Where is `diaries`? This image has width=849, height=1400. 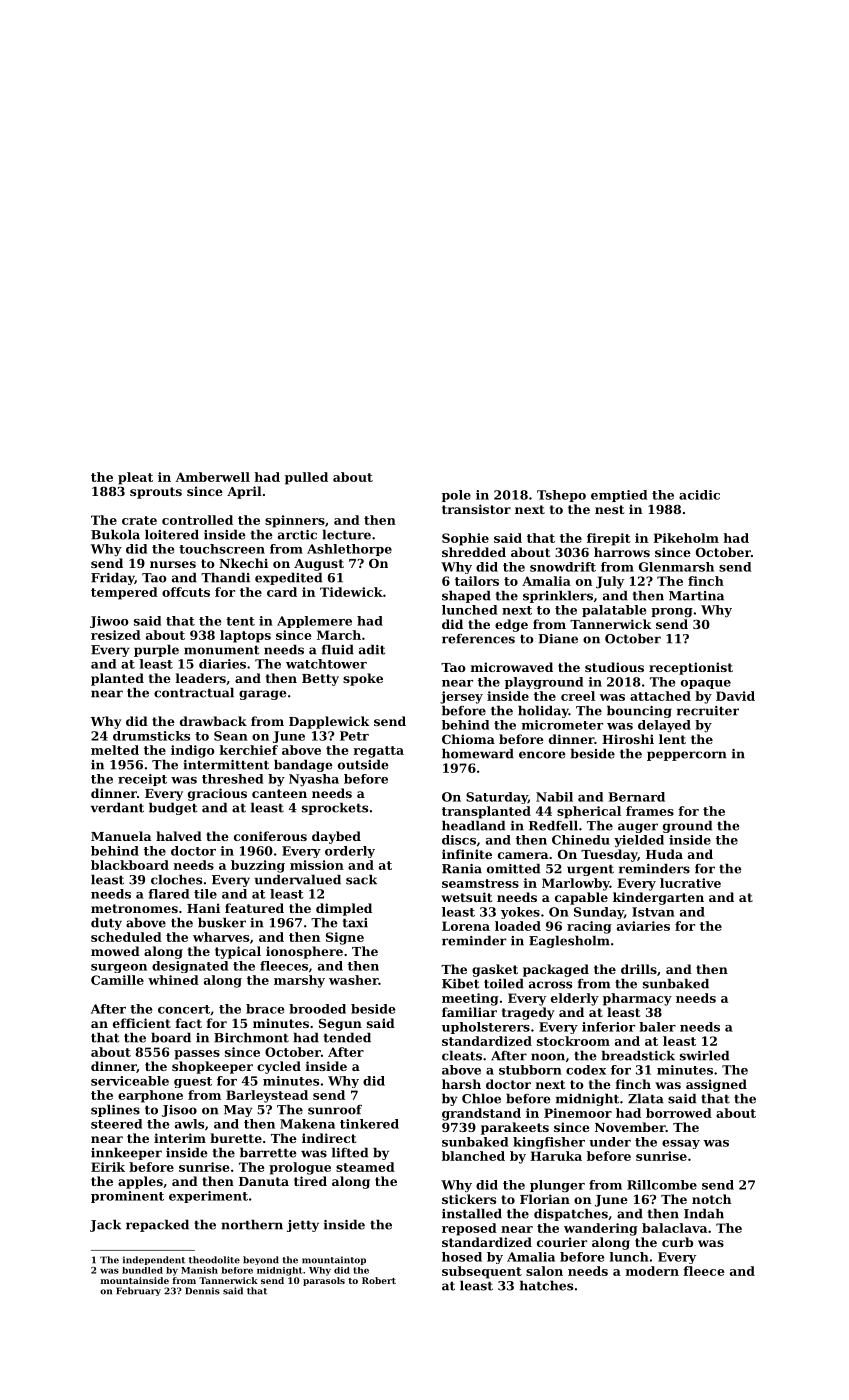 diaries is located at coordinates (222, 664).
